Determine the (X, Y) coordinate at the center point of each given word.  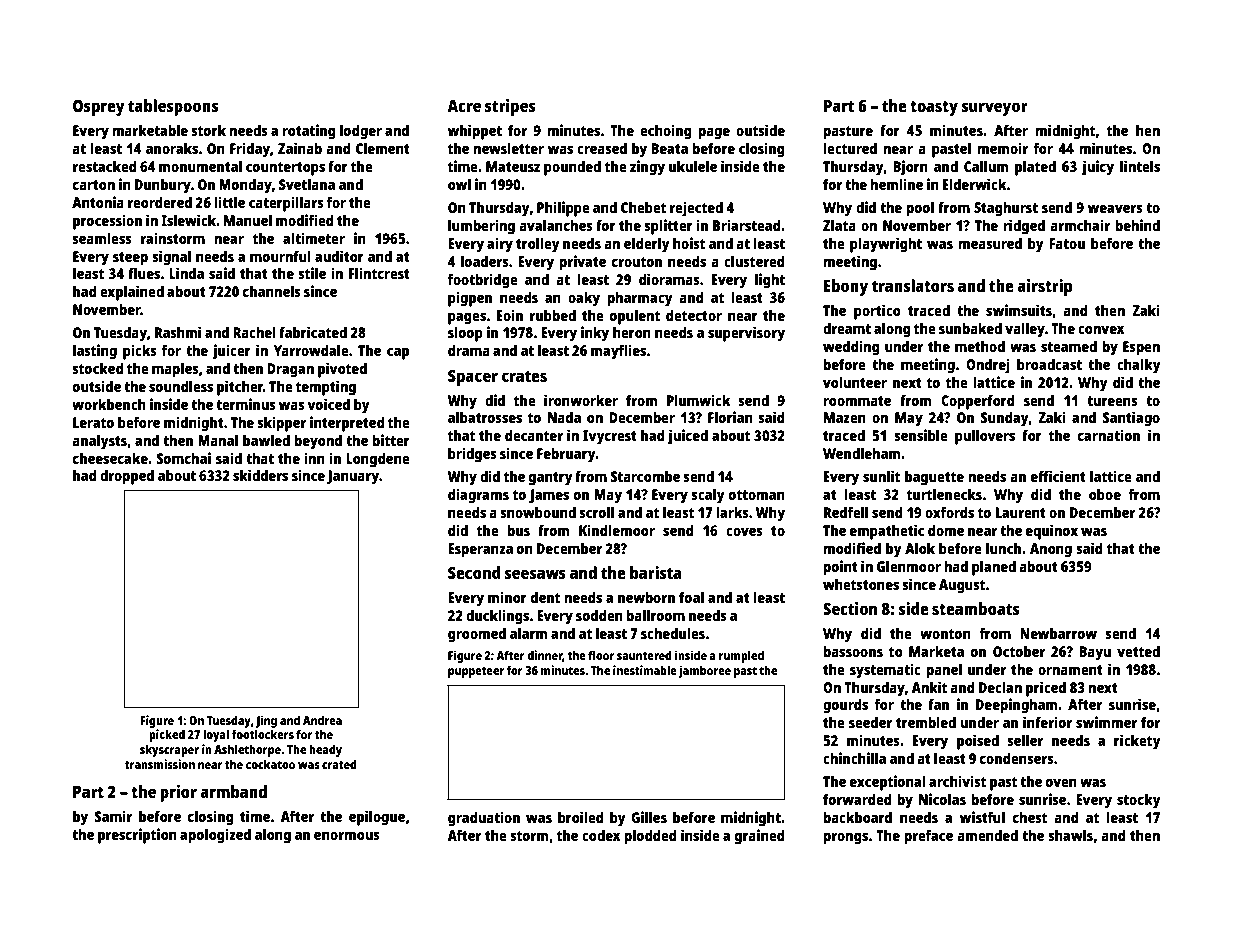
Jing (266, 721)
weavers (1115, 209)
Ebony (846, 287)
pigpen (470, 299)
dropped (127, 477)
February (566, 455)
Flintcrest (379, 273)
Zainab (300, 148)
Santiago (1131, 419)
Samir (113, 816)
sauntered (644, 655)
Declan (1000, 687)
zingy (647, 168)
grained (759, 837)
